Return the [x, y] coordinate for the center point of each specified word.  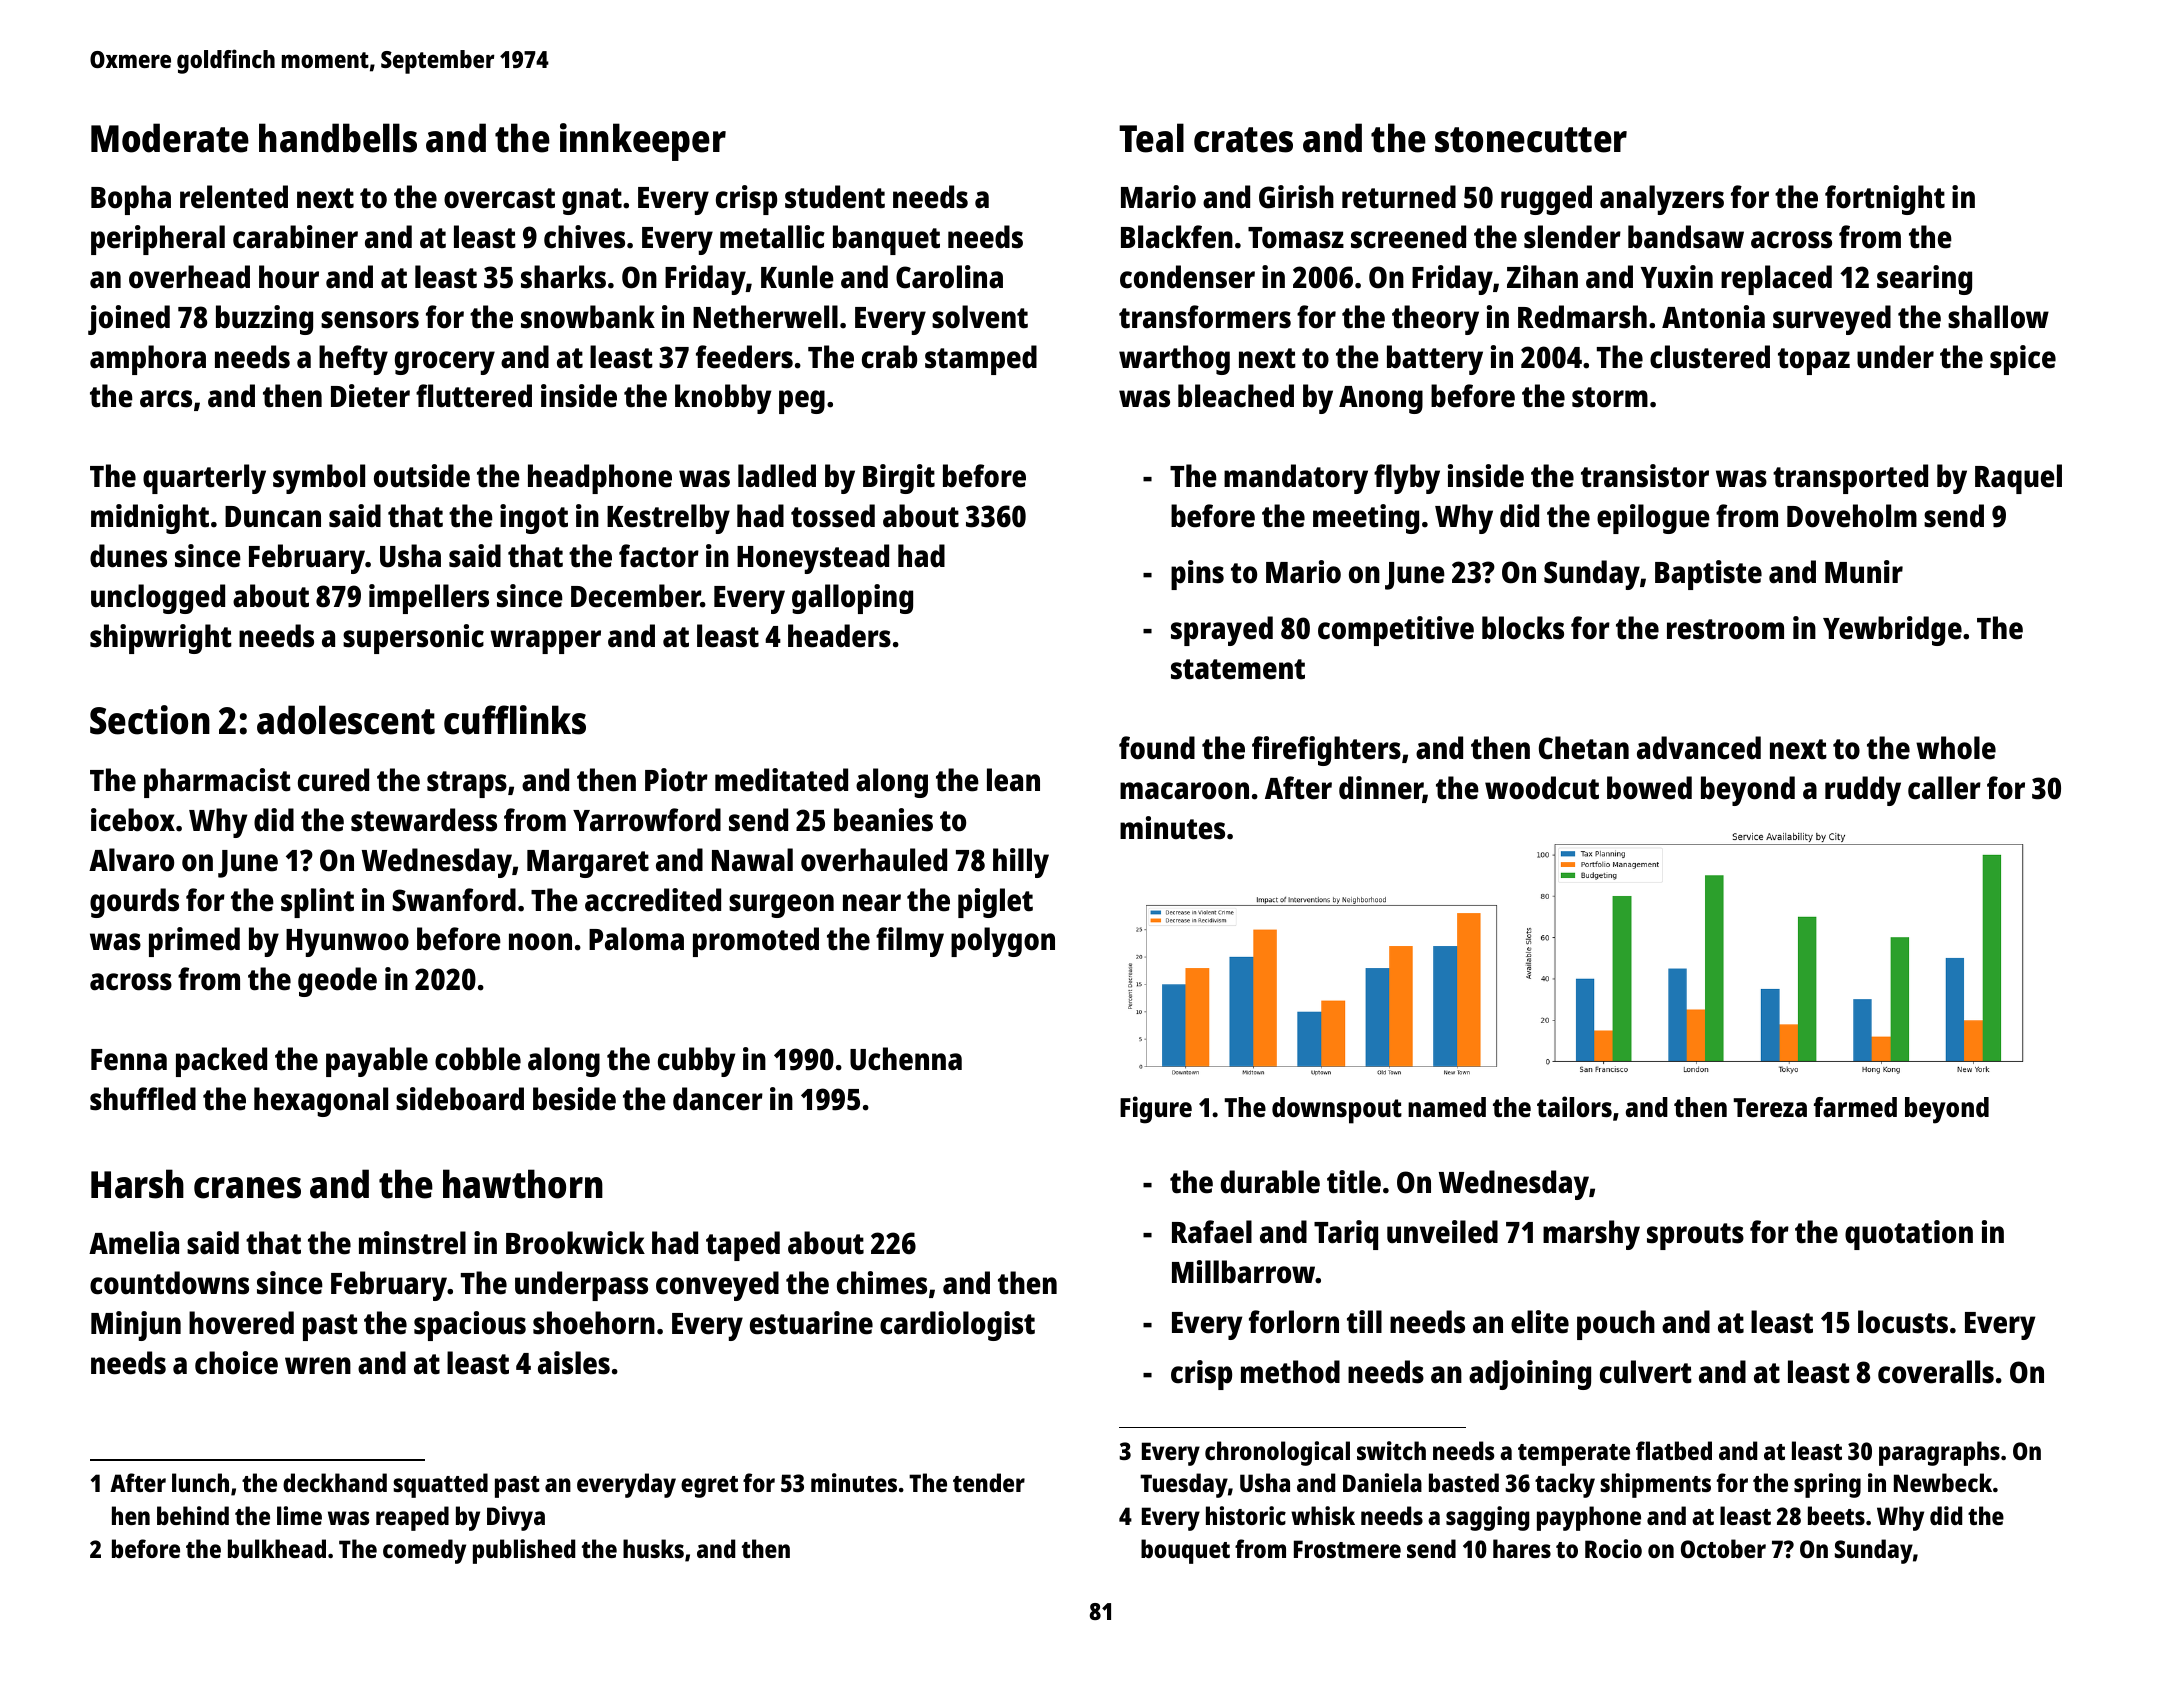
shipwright [161, 639]
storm [1610, 397]
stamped [981, 360]
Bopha [131, 200]
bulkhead [277, 1548]
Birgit [899, 479]
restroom [1725, 629]
